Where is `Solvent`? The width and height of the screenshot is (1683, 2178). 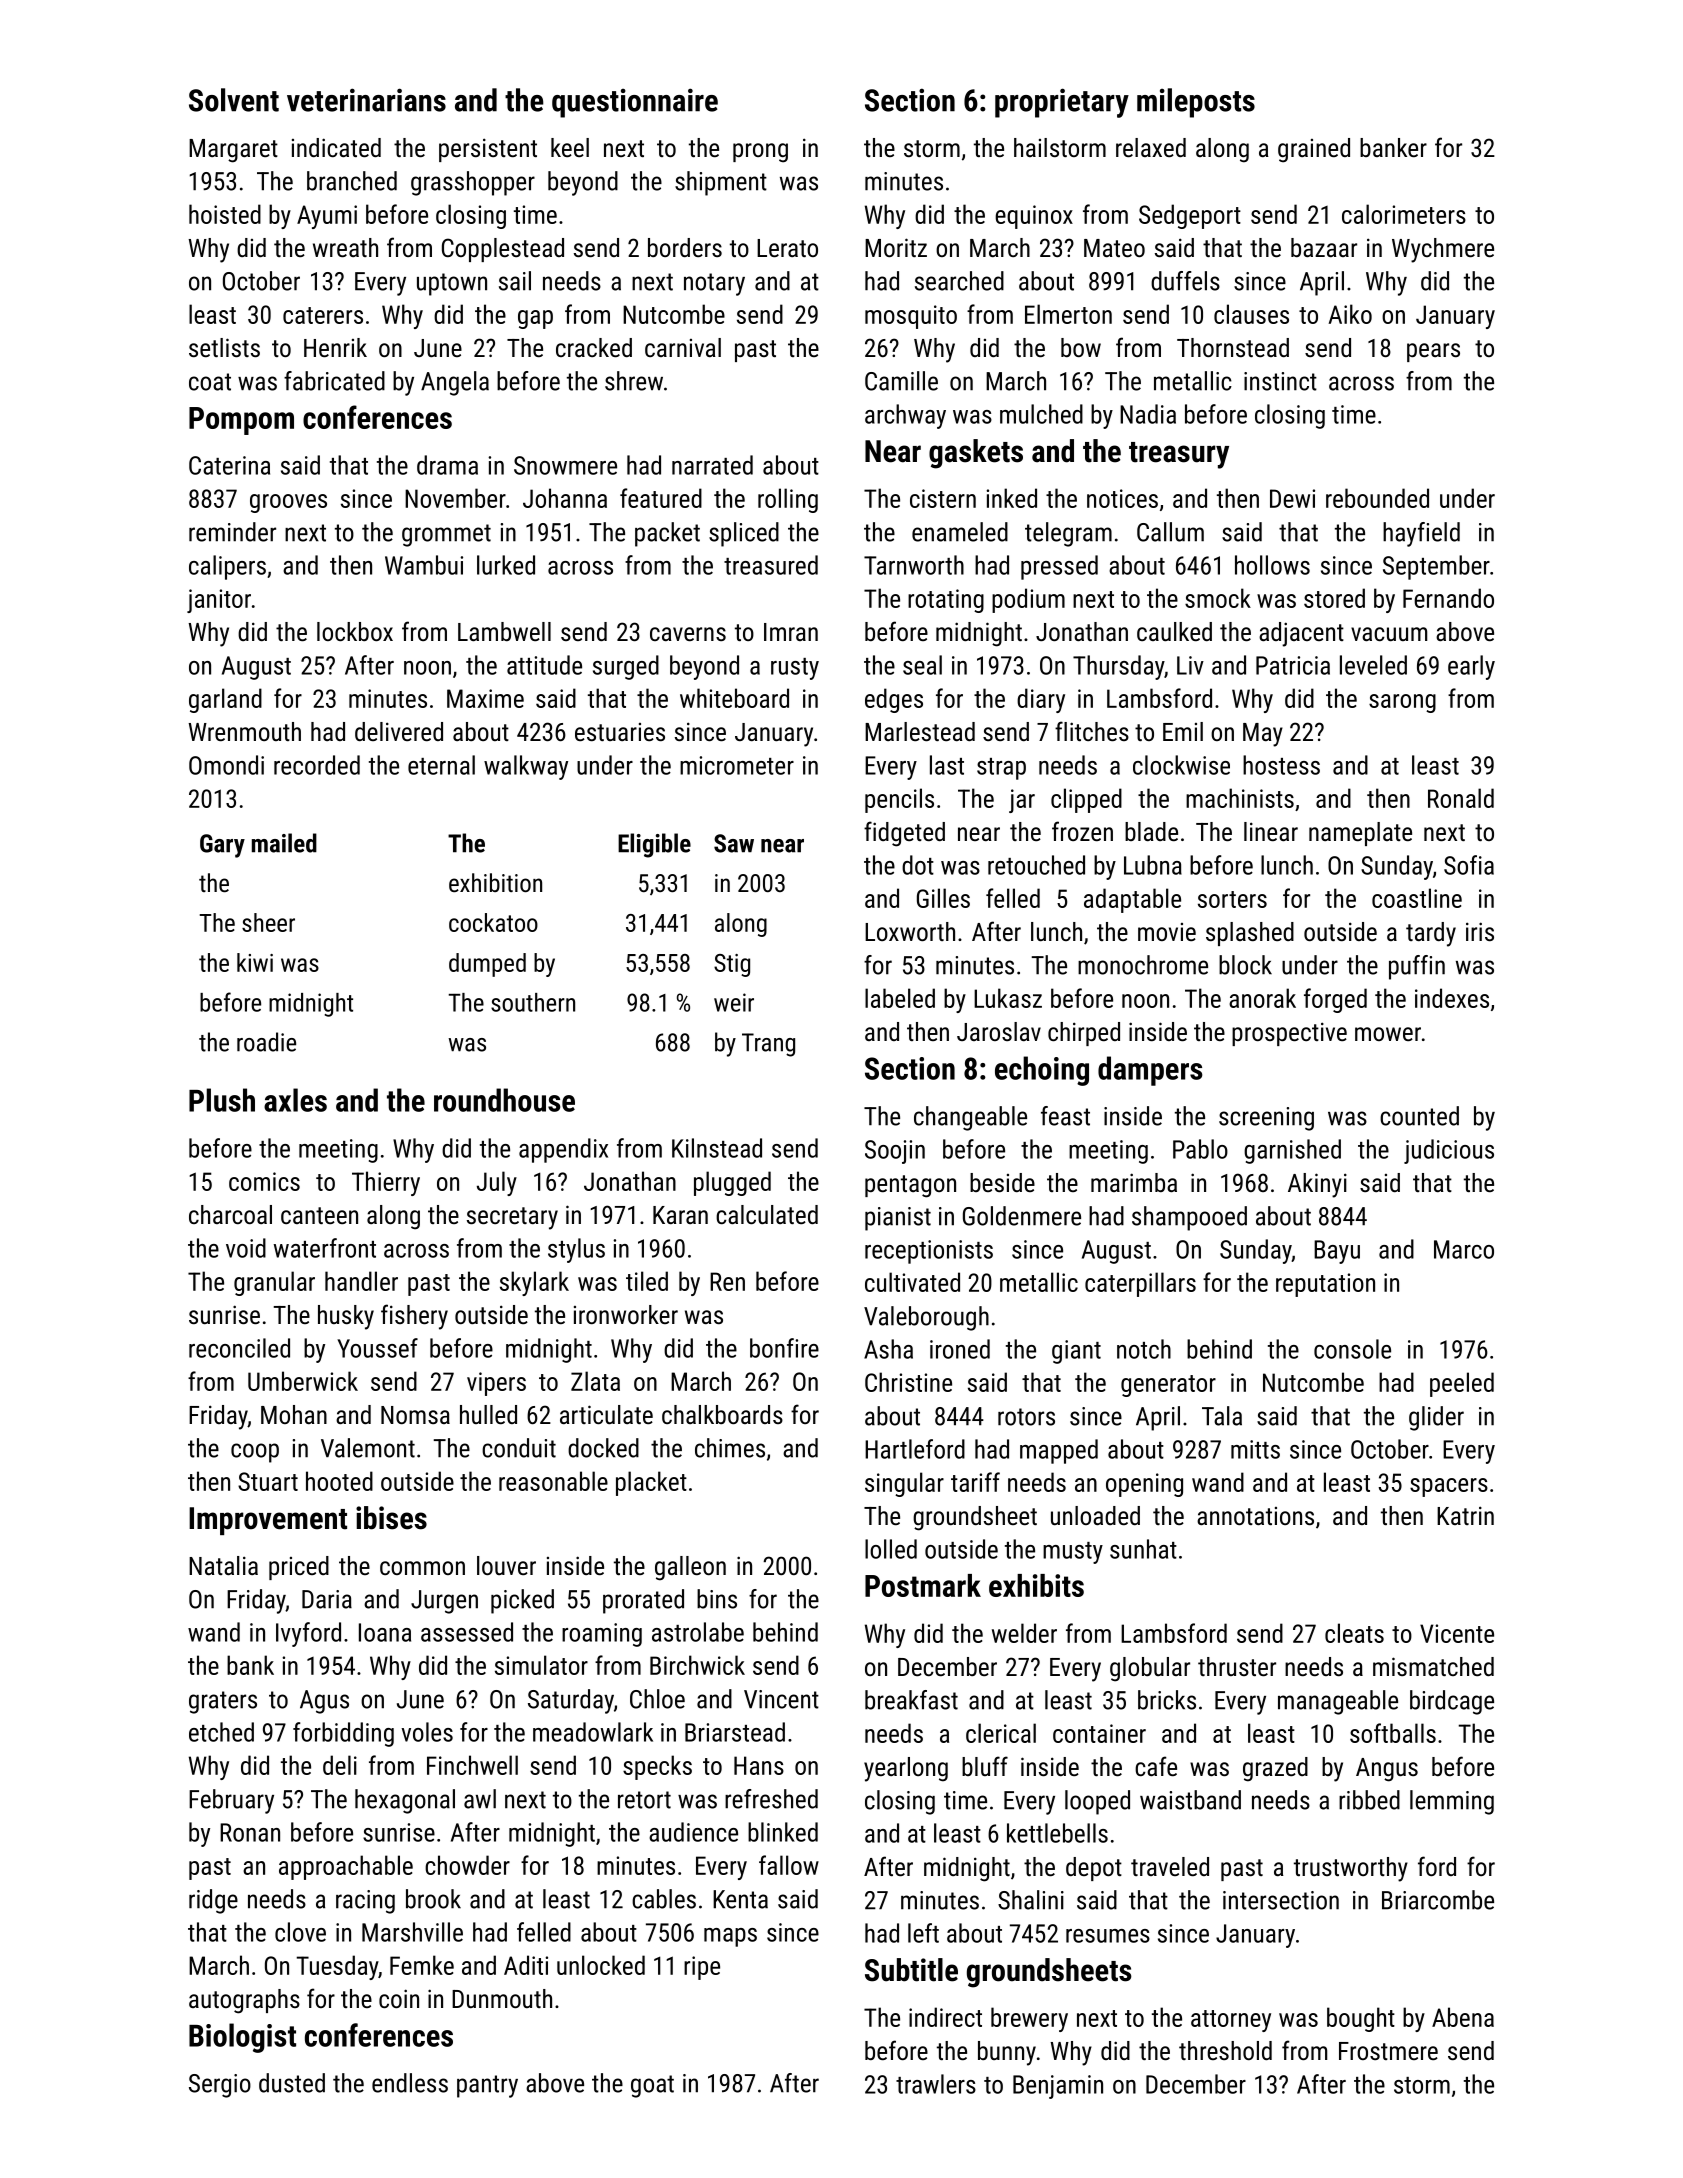
Solvent is located at coordinates (234, 100).
